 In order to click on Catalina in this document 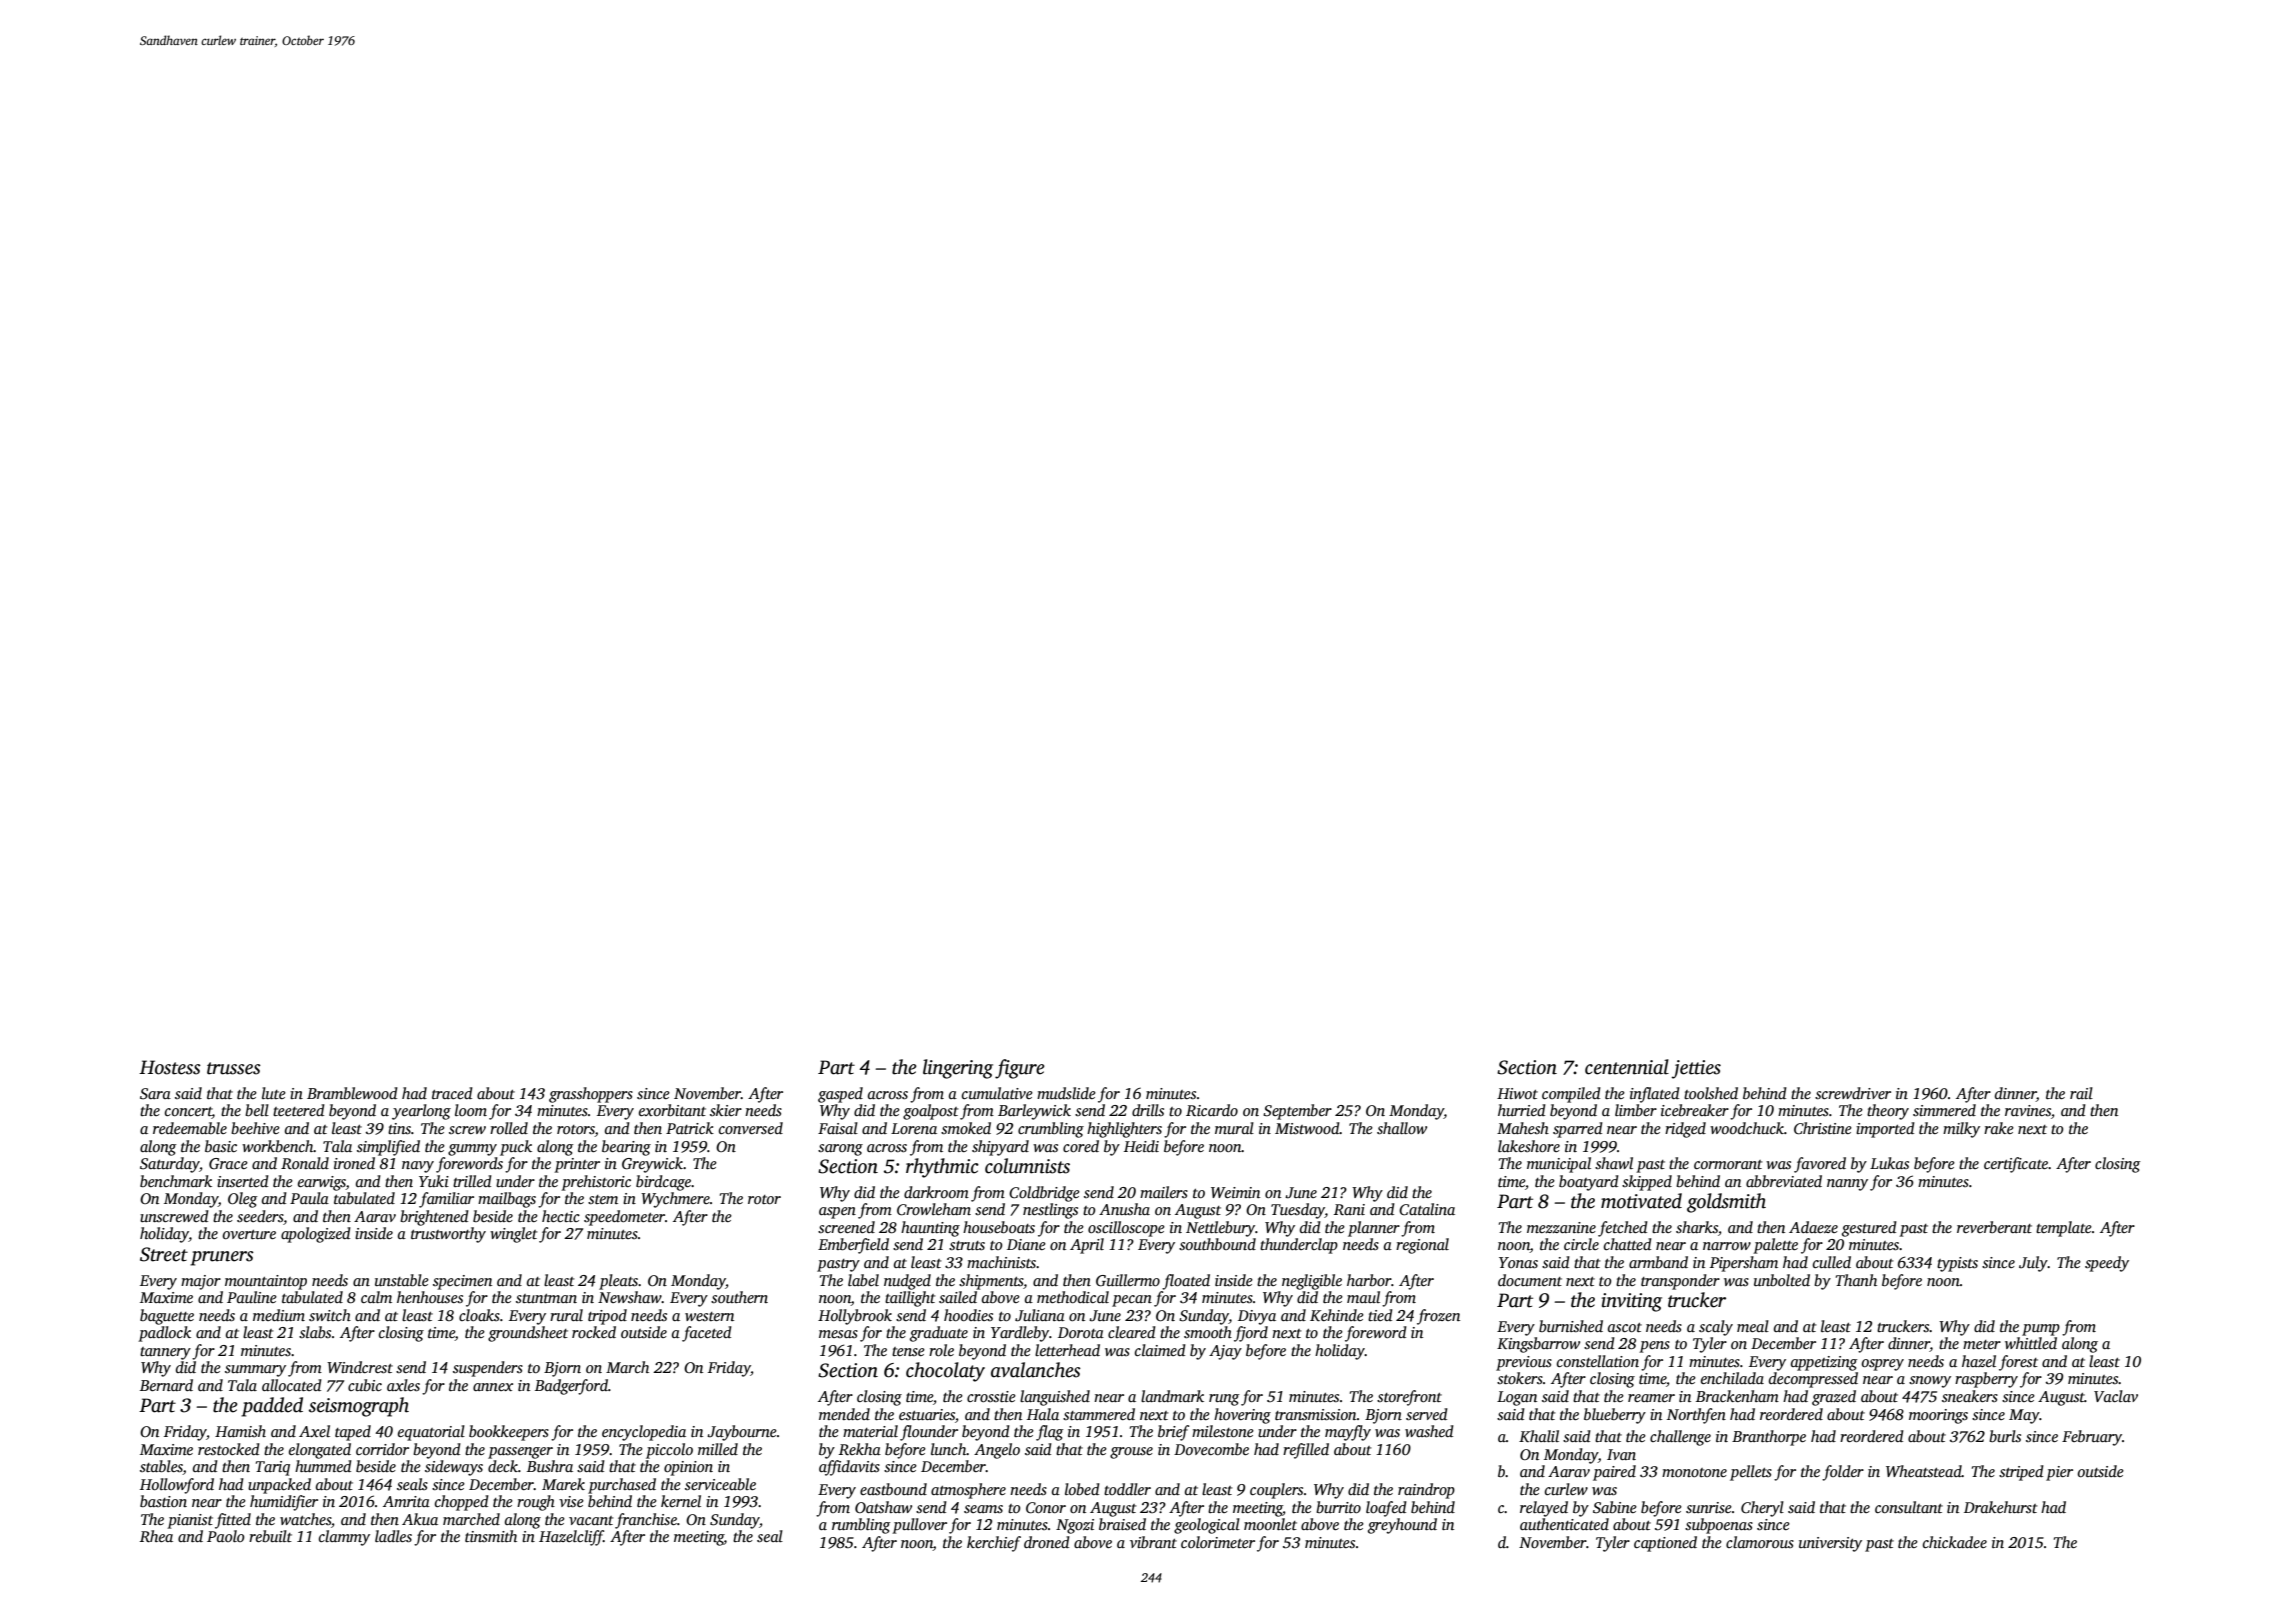, I will do `click(1427, 1209)`.
